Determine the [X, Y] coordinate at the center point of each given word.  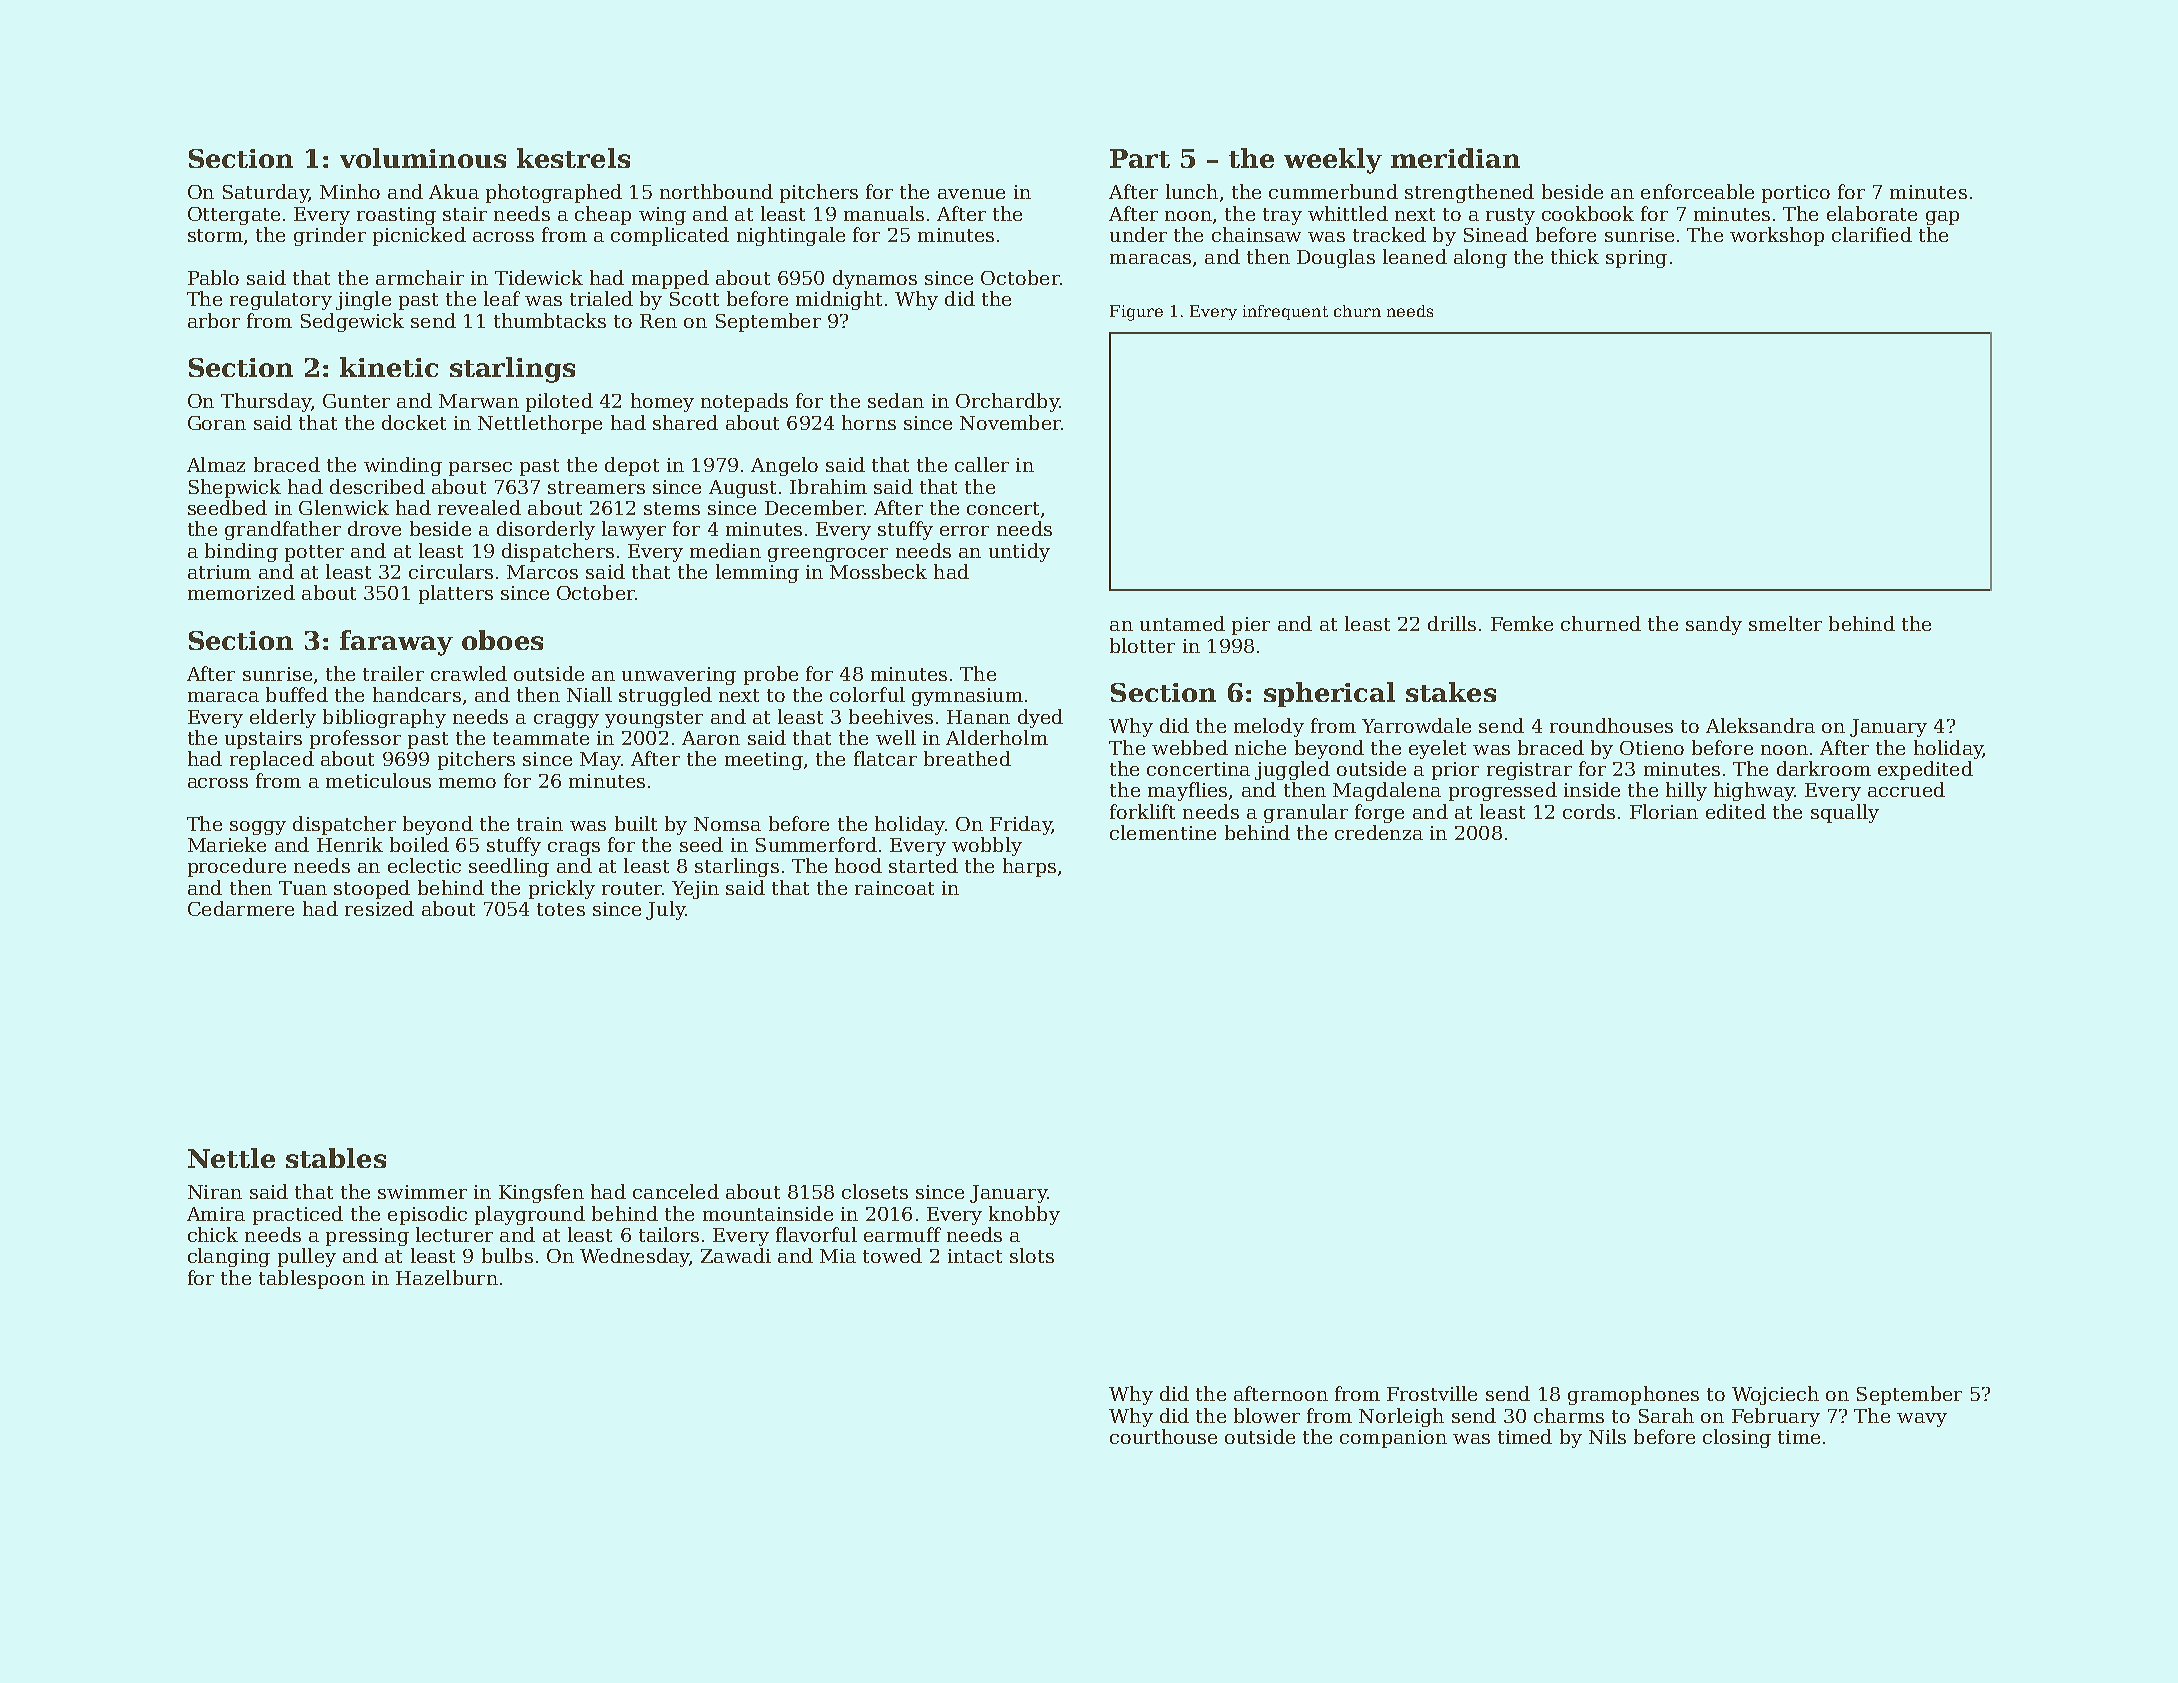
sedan [896, 400]
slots [1032, 1255]
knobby [1024, 1215]
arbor [214, 320]
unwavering [679, 676]
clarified [1872, 234]
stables [336, 1158]
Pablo [213, 277]
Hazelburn [447, 1277]
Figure [1136, 313]
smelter [1785, 623]
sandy [1714, 625]
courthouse [1163, 1436]
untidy [1019, 552]
